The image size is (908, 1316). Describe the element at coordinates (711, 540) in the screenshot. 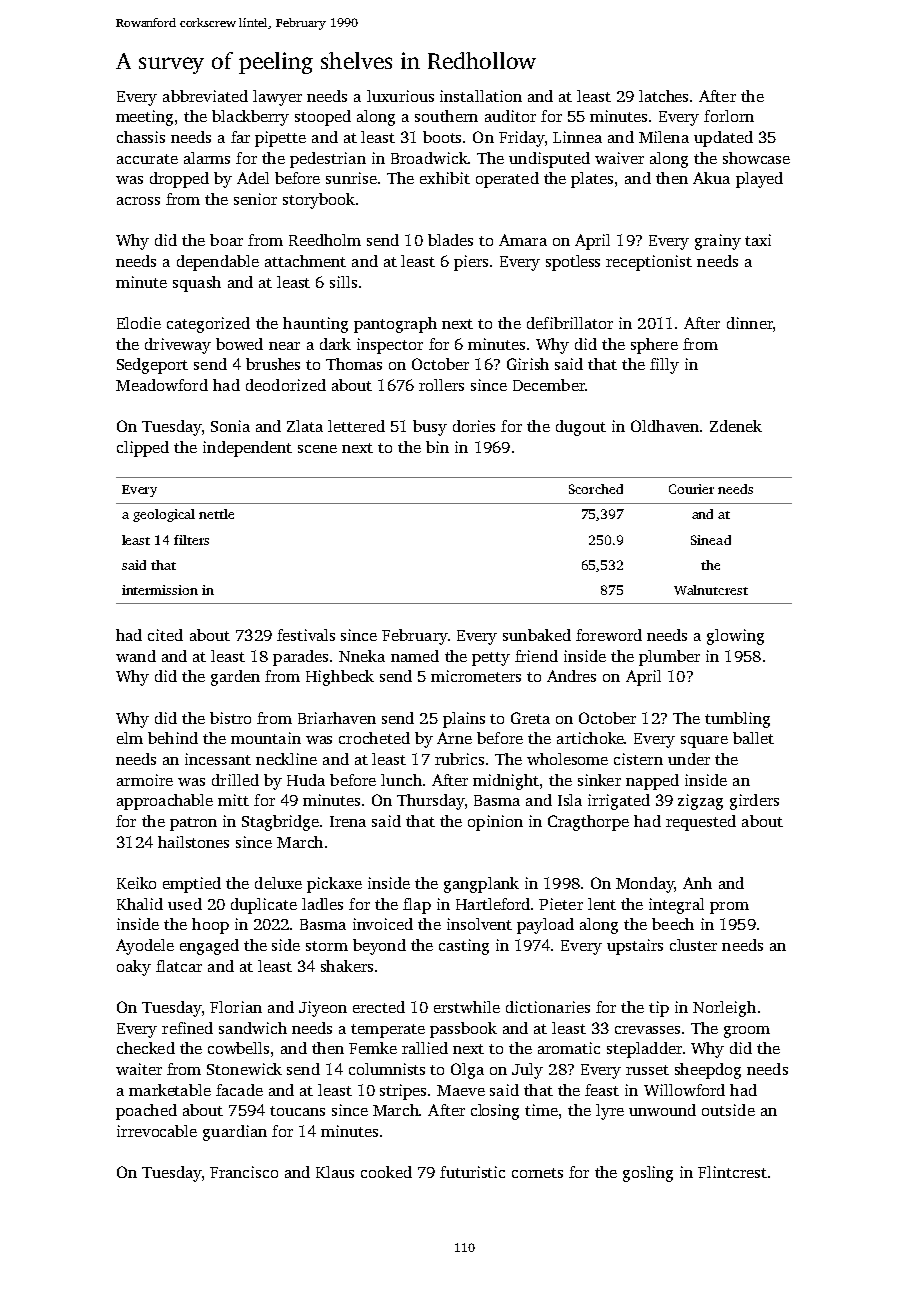

I see `Sinead` at that location.
